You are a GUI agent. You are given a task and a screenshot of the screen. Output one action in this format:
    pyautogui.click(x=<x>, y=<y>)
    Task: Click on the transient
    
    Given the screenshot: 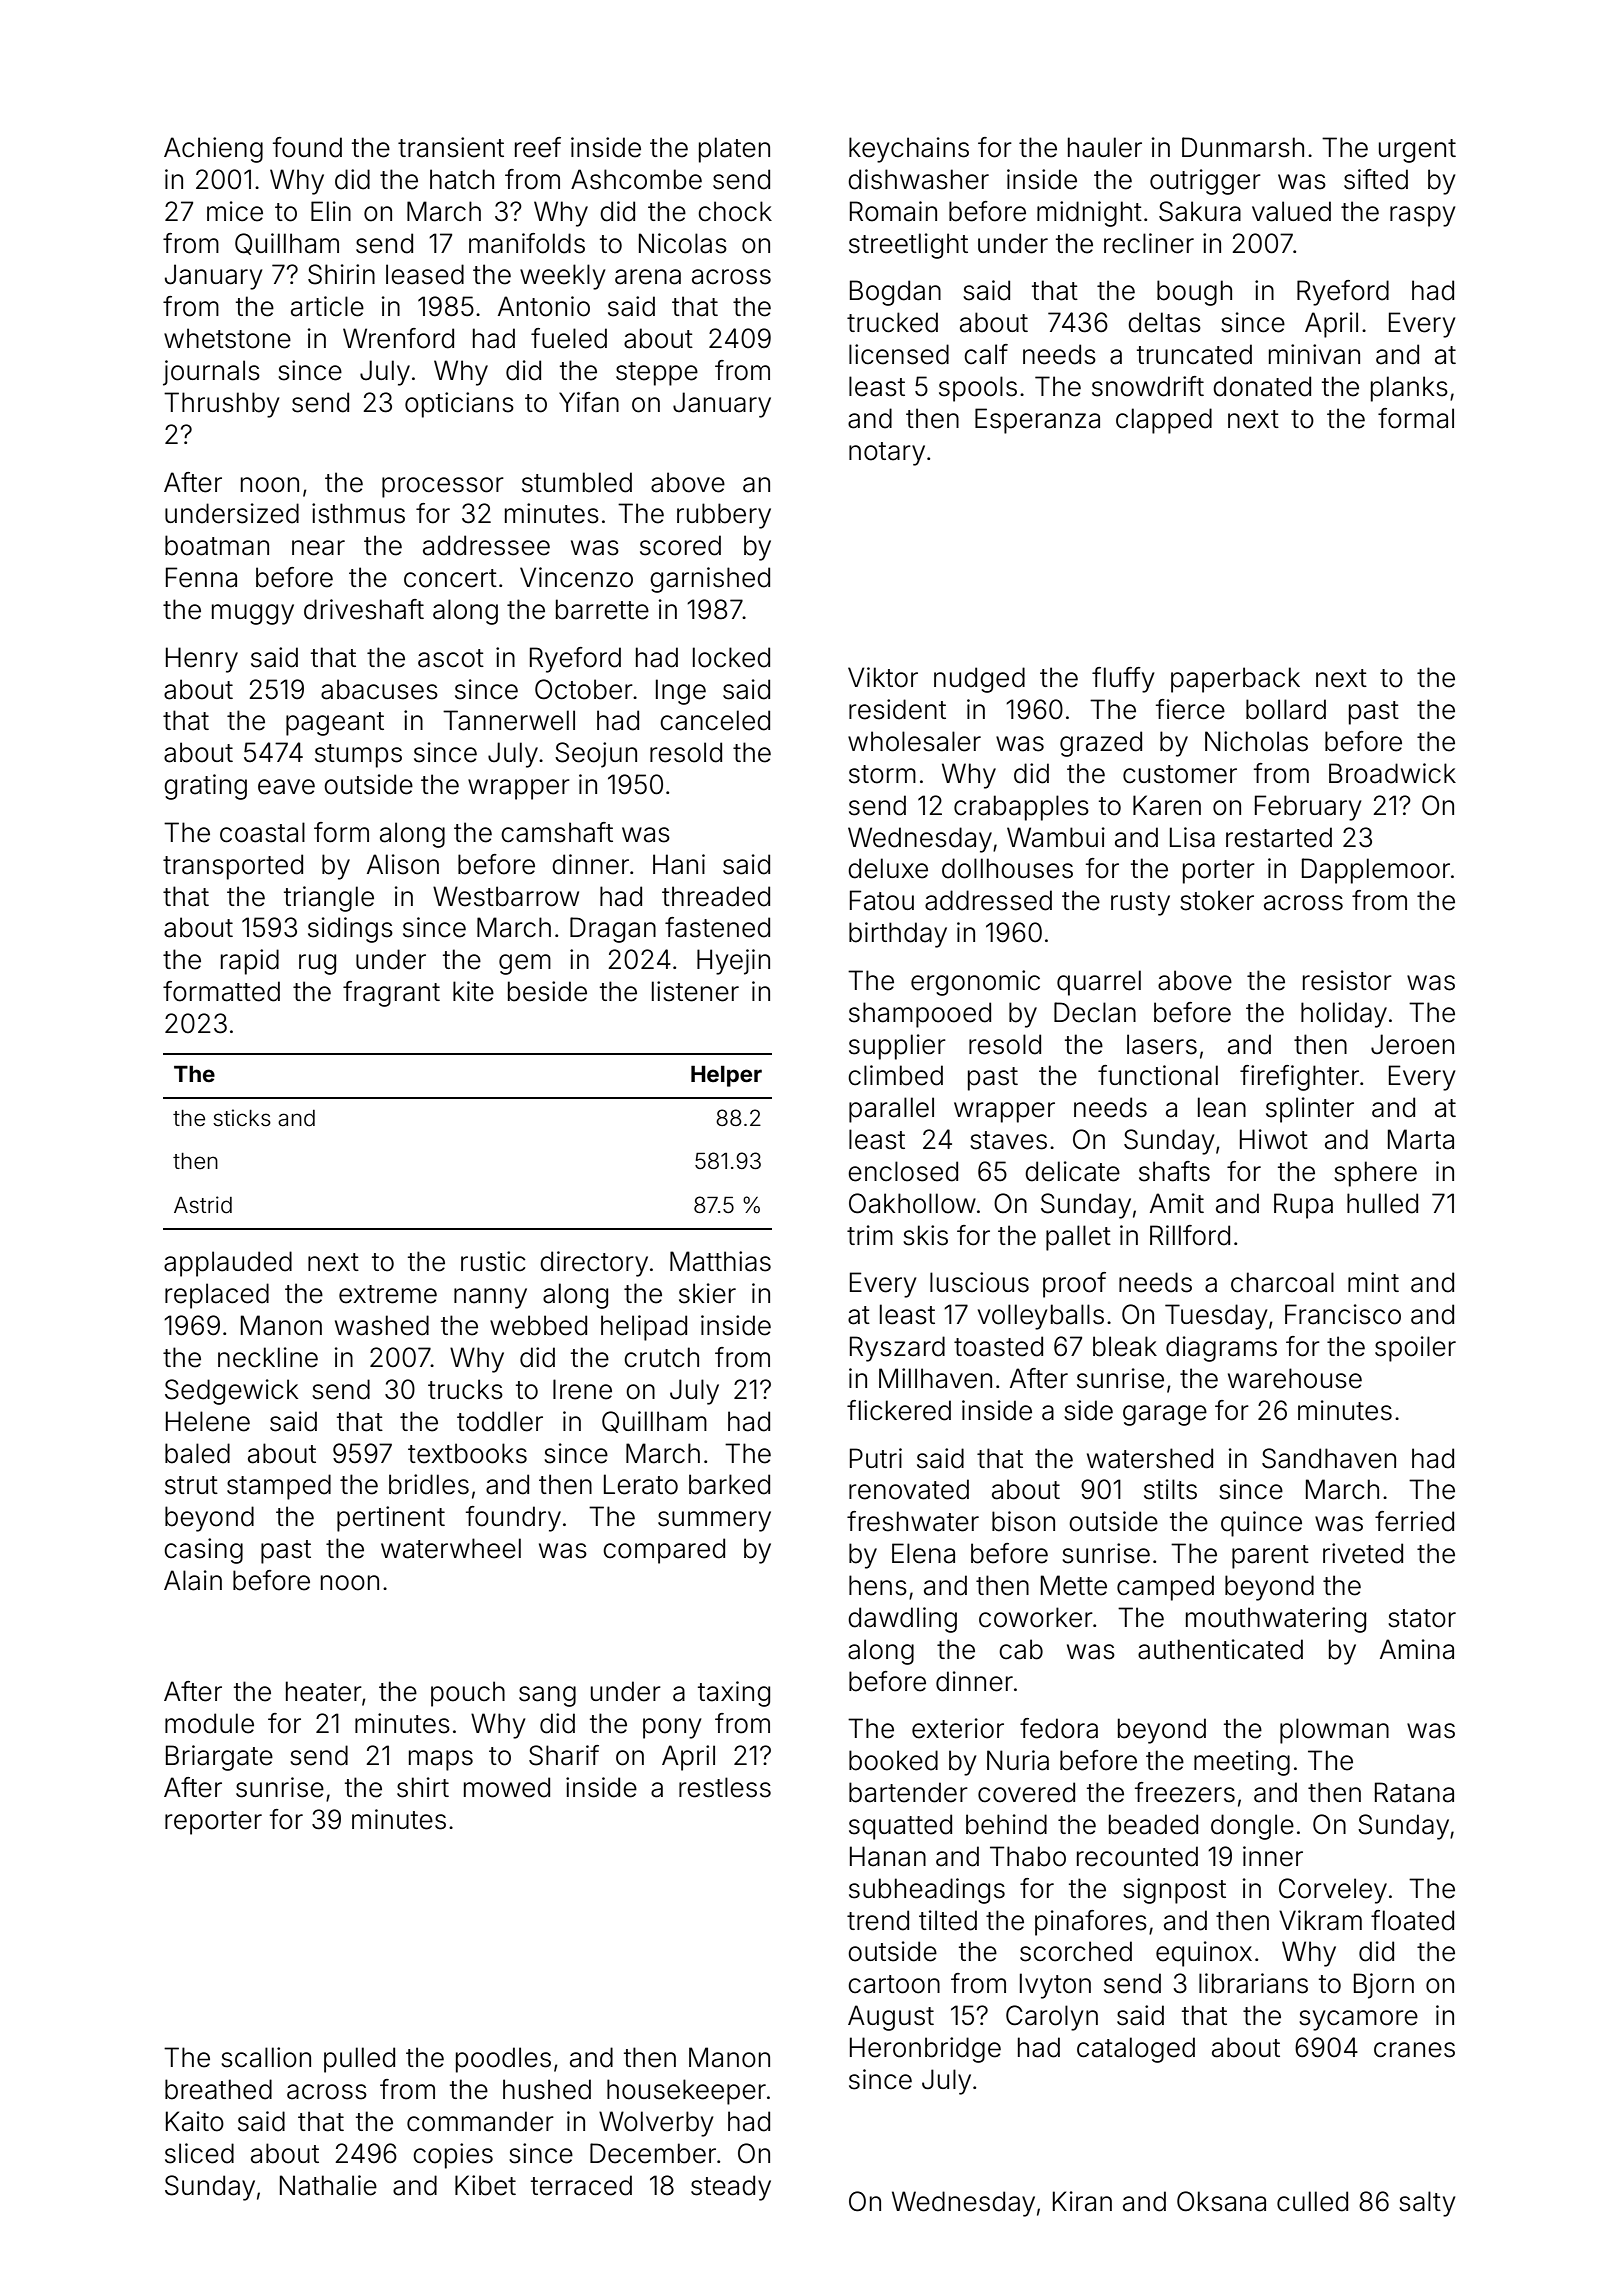 What is the action you would take?
    pyautogui.click(x=451, y=147)
